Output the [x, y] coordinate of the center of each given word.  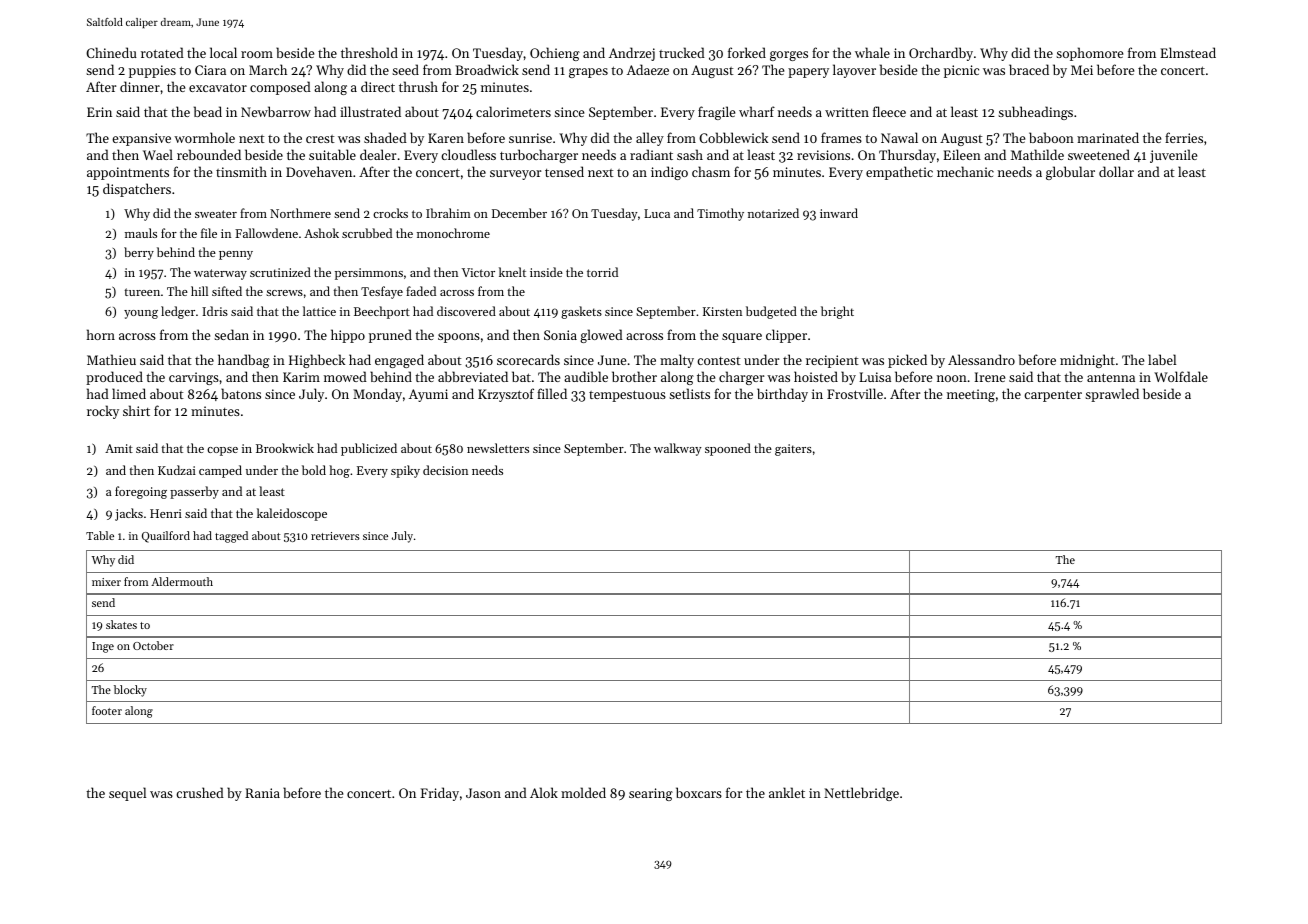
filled [552, 393]
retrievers [335, 536]
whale [872, 52]
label [1162, 359]
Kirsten [722, 311]
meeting [971, 395]
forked [747, 52]
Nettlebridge [861, 794]
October [153, 645]
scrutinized [280, 272]
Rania [262, 793]
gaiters [793, 450]
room [257, 54]
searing [651, 794]
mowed [345, 376]
